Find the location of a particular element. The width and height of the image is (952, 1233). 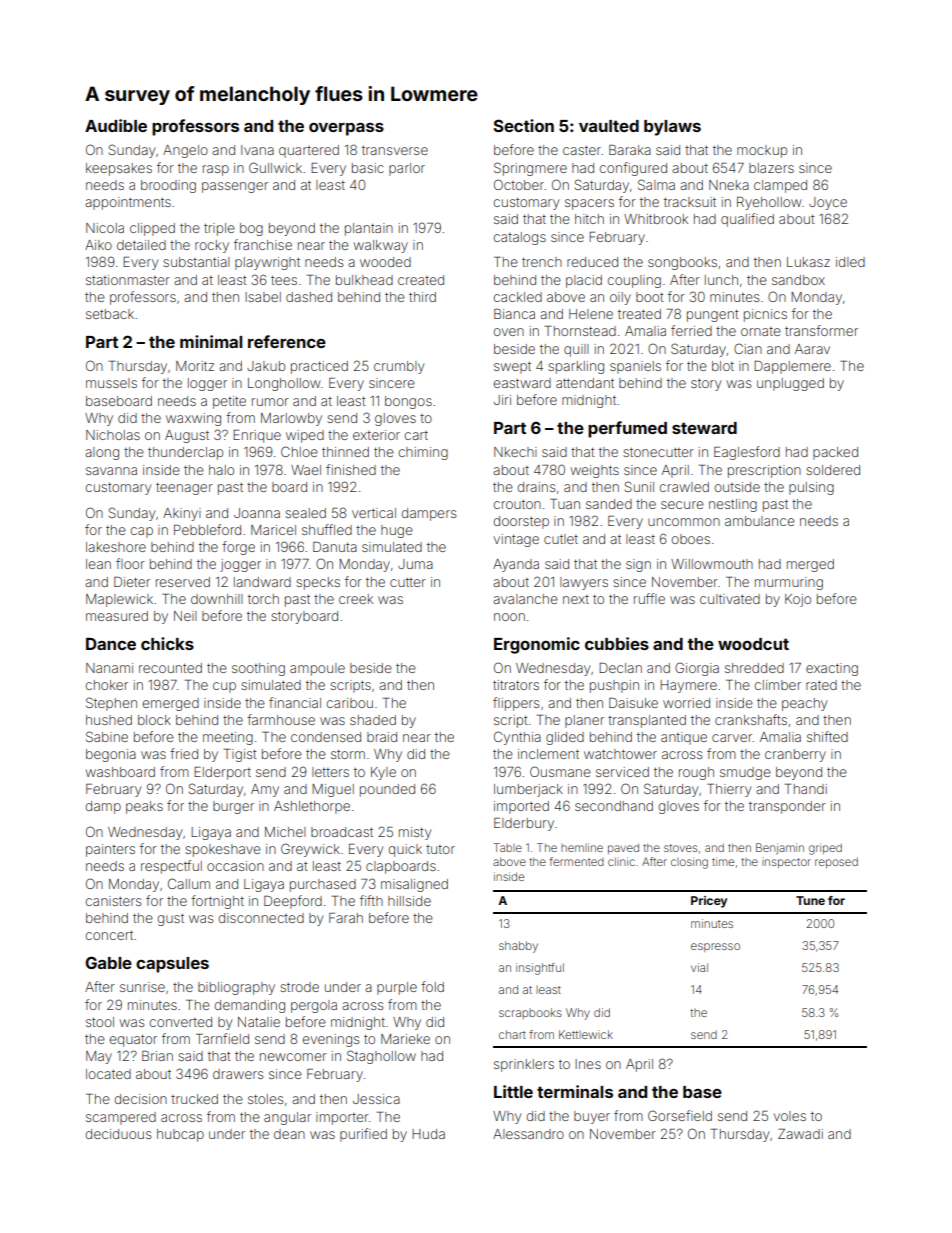

peachy is located at coordinates (804, 704).
